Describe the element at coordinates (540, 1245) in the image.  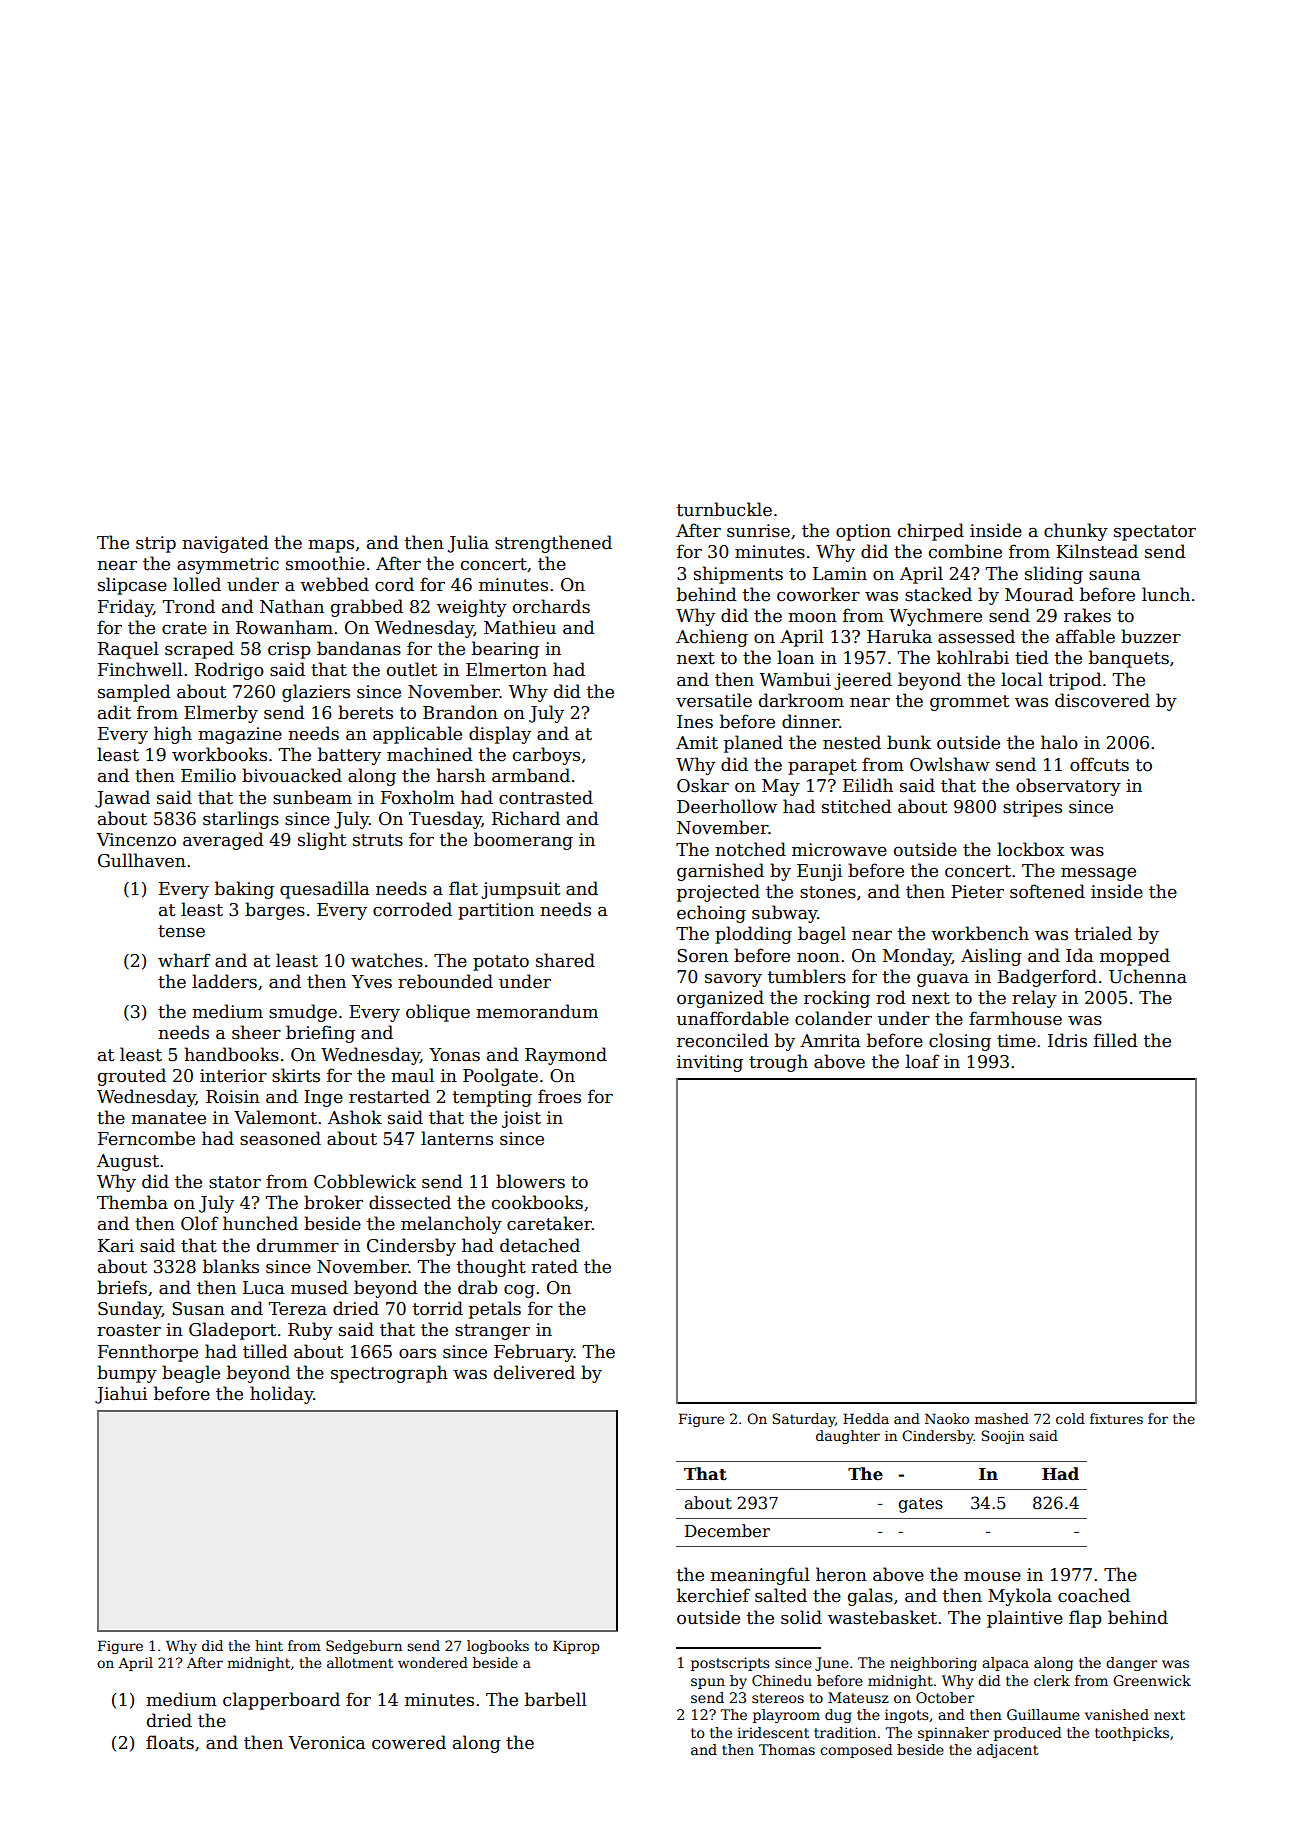
I see `detached` at that location.
